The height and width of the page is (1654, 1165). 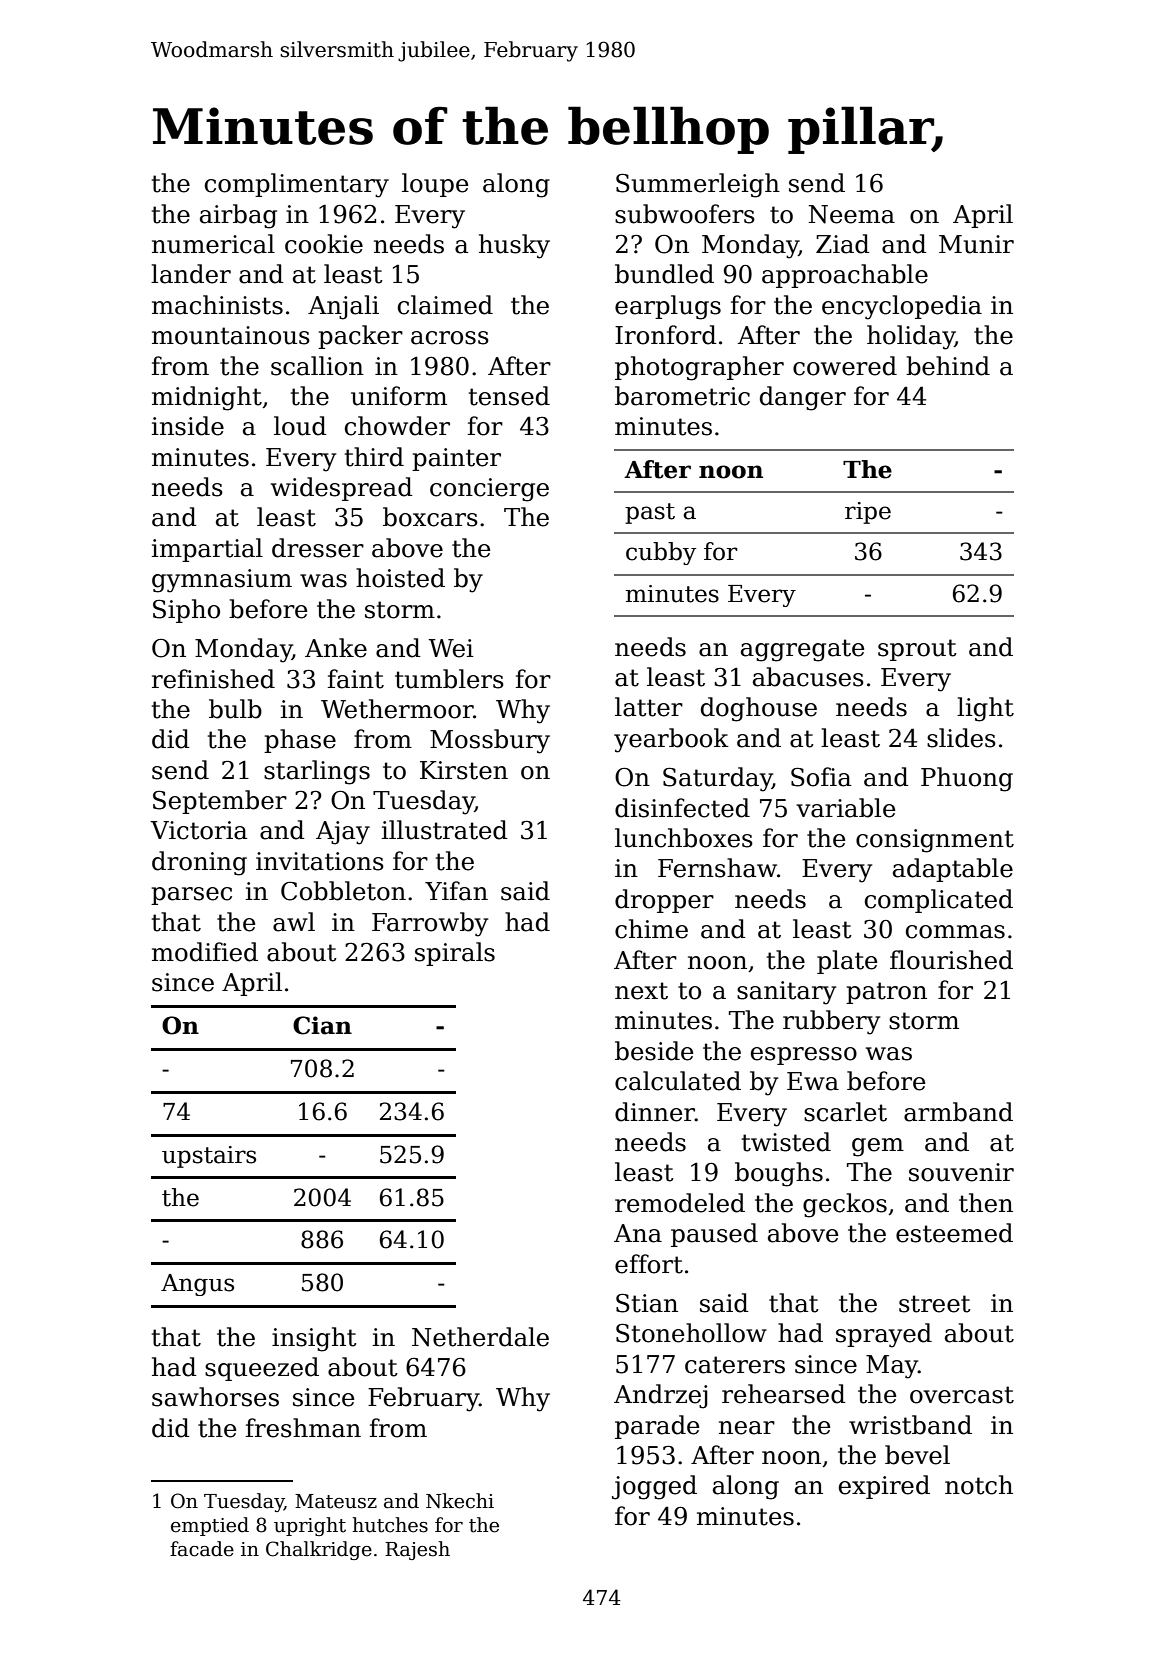 What do you see at coordinates (821, 777) in the page?
I see `Sofia` at bounding box center [821, 777].
